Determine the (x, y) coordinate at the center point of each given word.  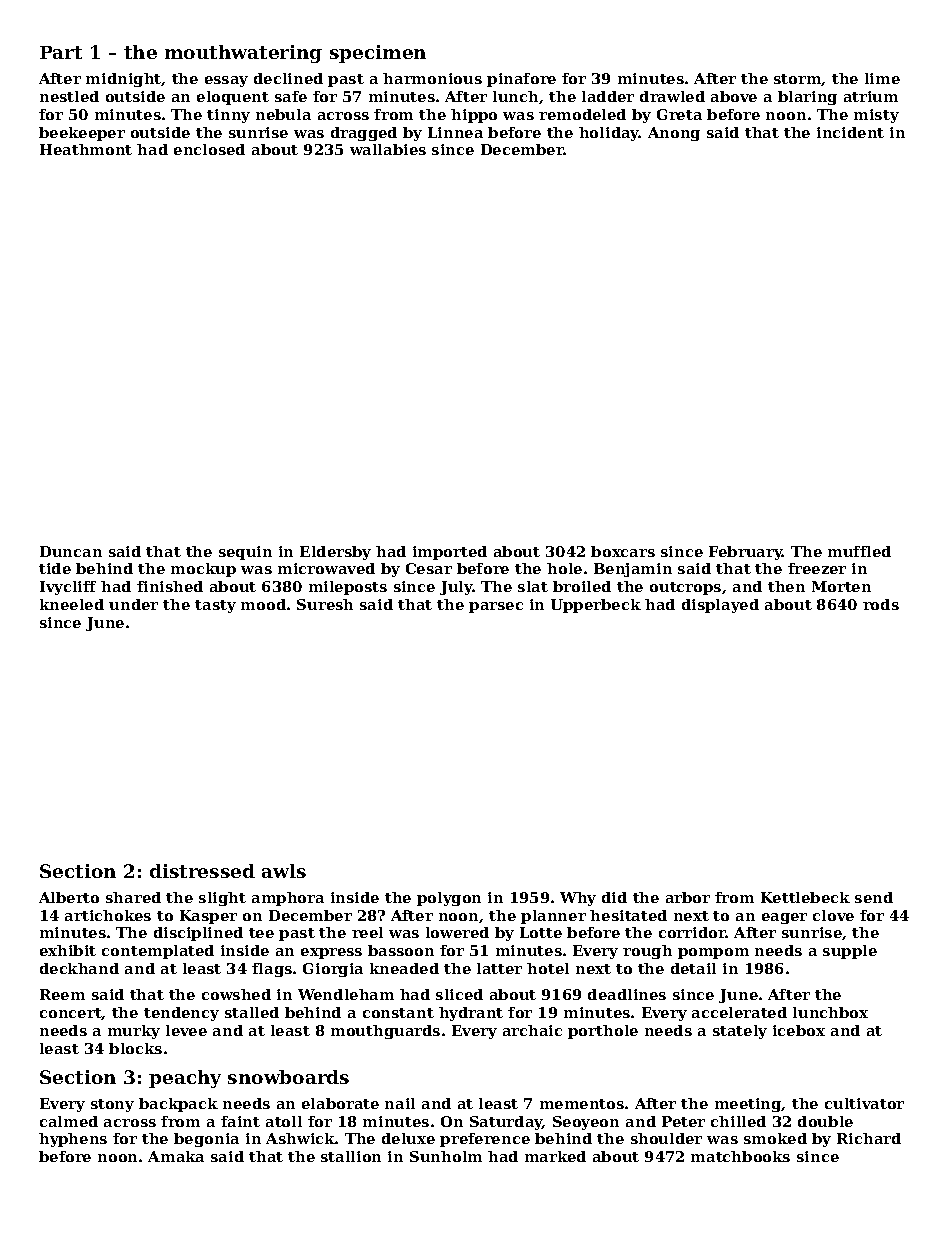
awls (284, 871)
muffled (859, 551)
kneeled (72, 604)
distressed (202, 871)
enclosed (209, 149)
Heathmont (86, 149)
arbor (688, 897)
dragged (364, 134)
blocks (135, 1048)
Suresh (325, 604)
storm (798, 80)
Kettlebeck (805, 897)
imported (450, 553)
